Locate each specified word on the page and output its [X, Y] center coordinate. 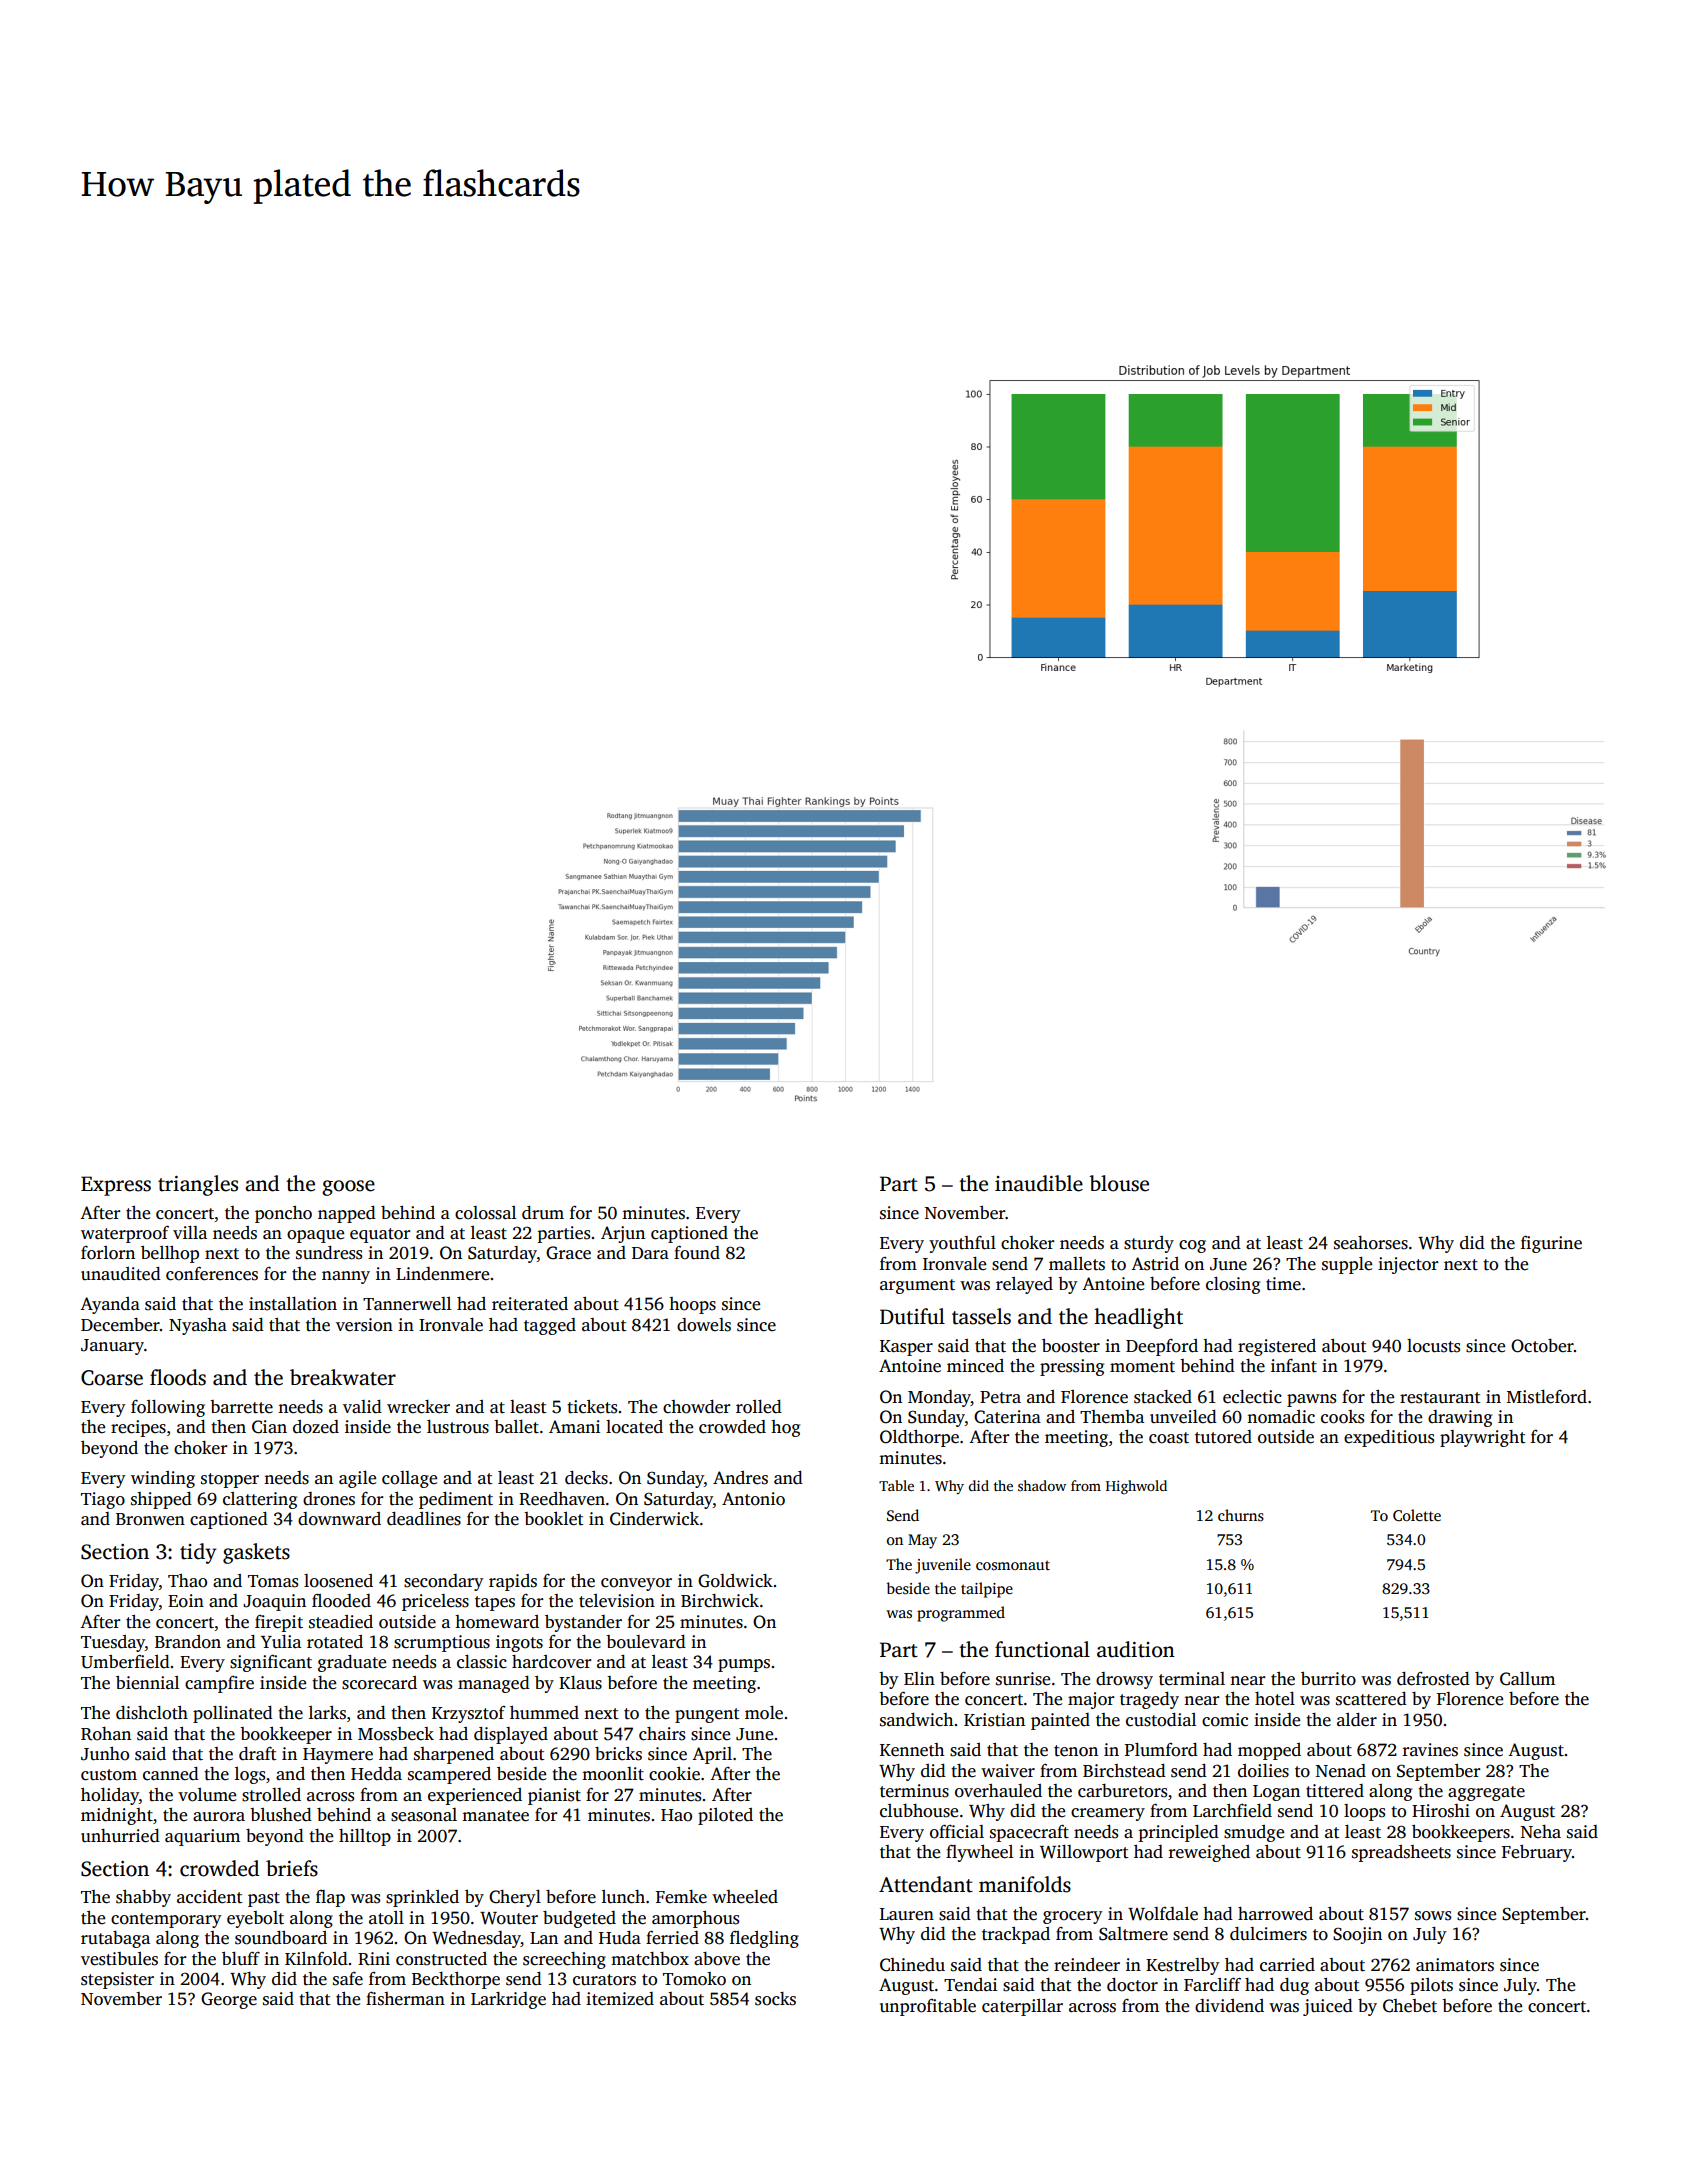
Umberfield [125, 1662]
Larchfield [1232, 1811]
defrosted [1433, 1679]
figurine [1551, 1244]
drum [543, 1213]
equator [380, 1235]
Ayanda [110, 1305]
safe [348, 1979]
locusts [1433, 1346]
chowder [696, 1407]
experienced [475, 1796]
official [957, 1831]
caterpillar [1022, 2007]
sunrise [1023, 1679]
